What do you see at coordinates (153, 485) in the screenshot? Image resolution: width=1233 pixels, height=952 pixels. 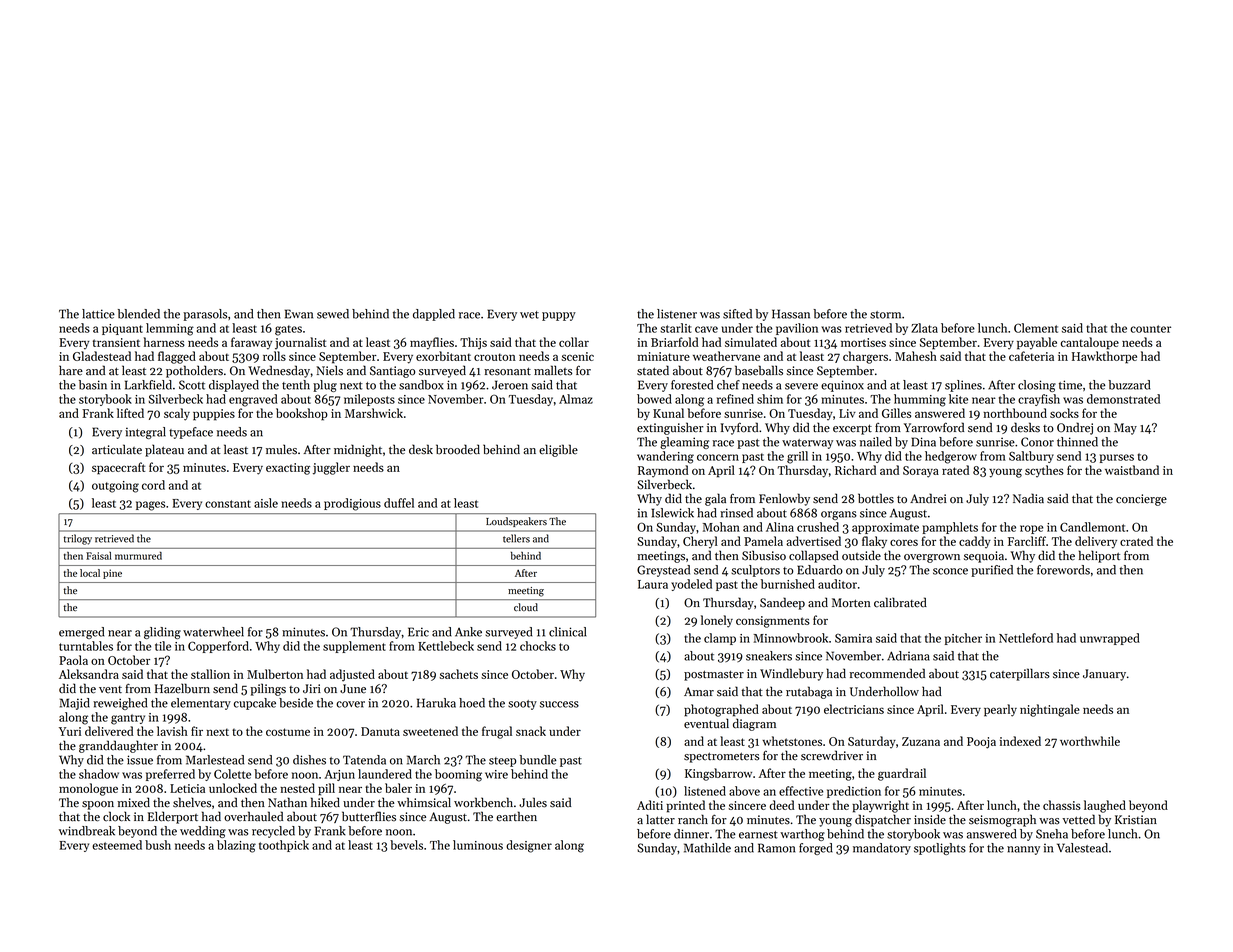 I see `cord` at bounding box center [153, 485].
